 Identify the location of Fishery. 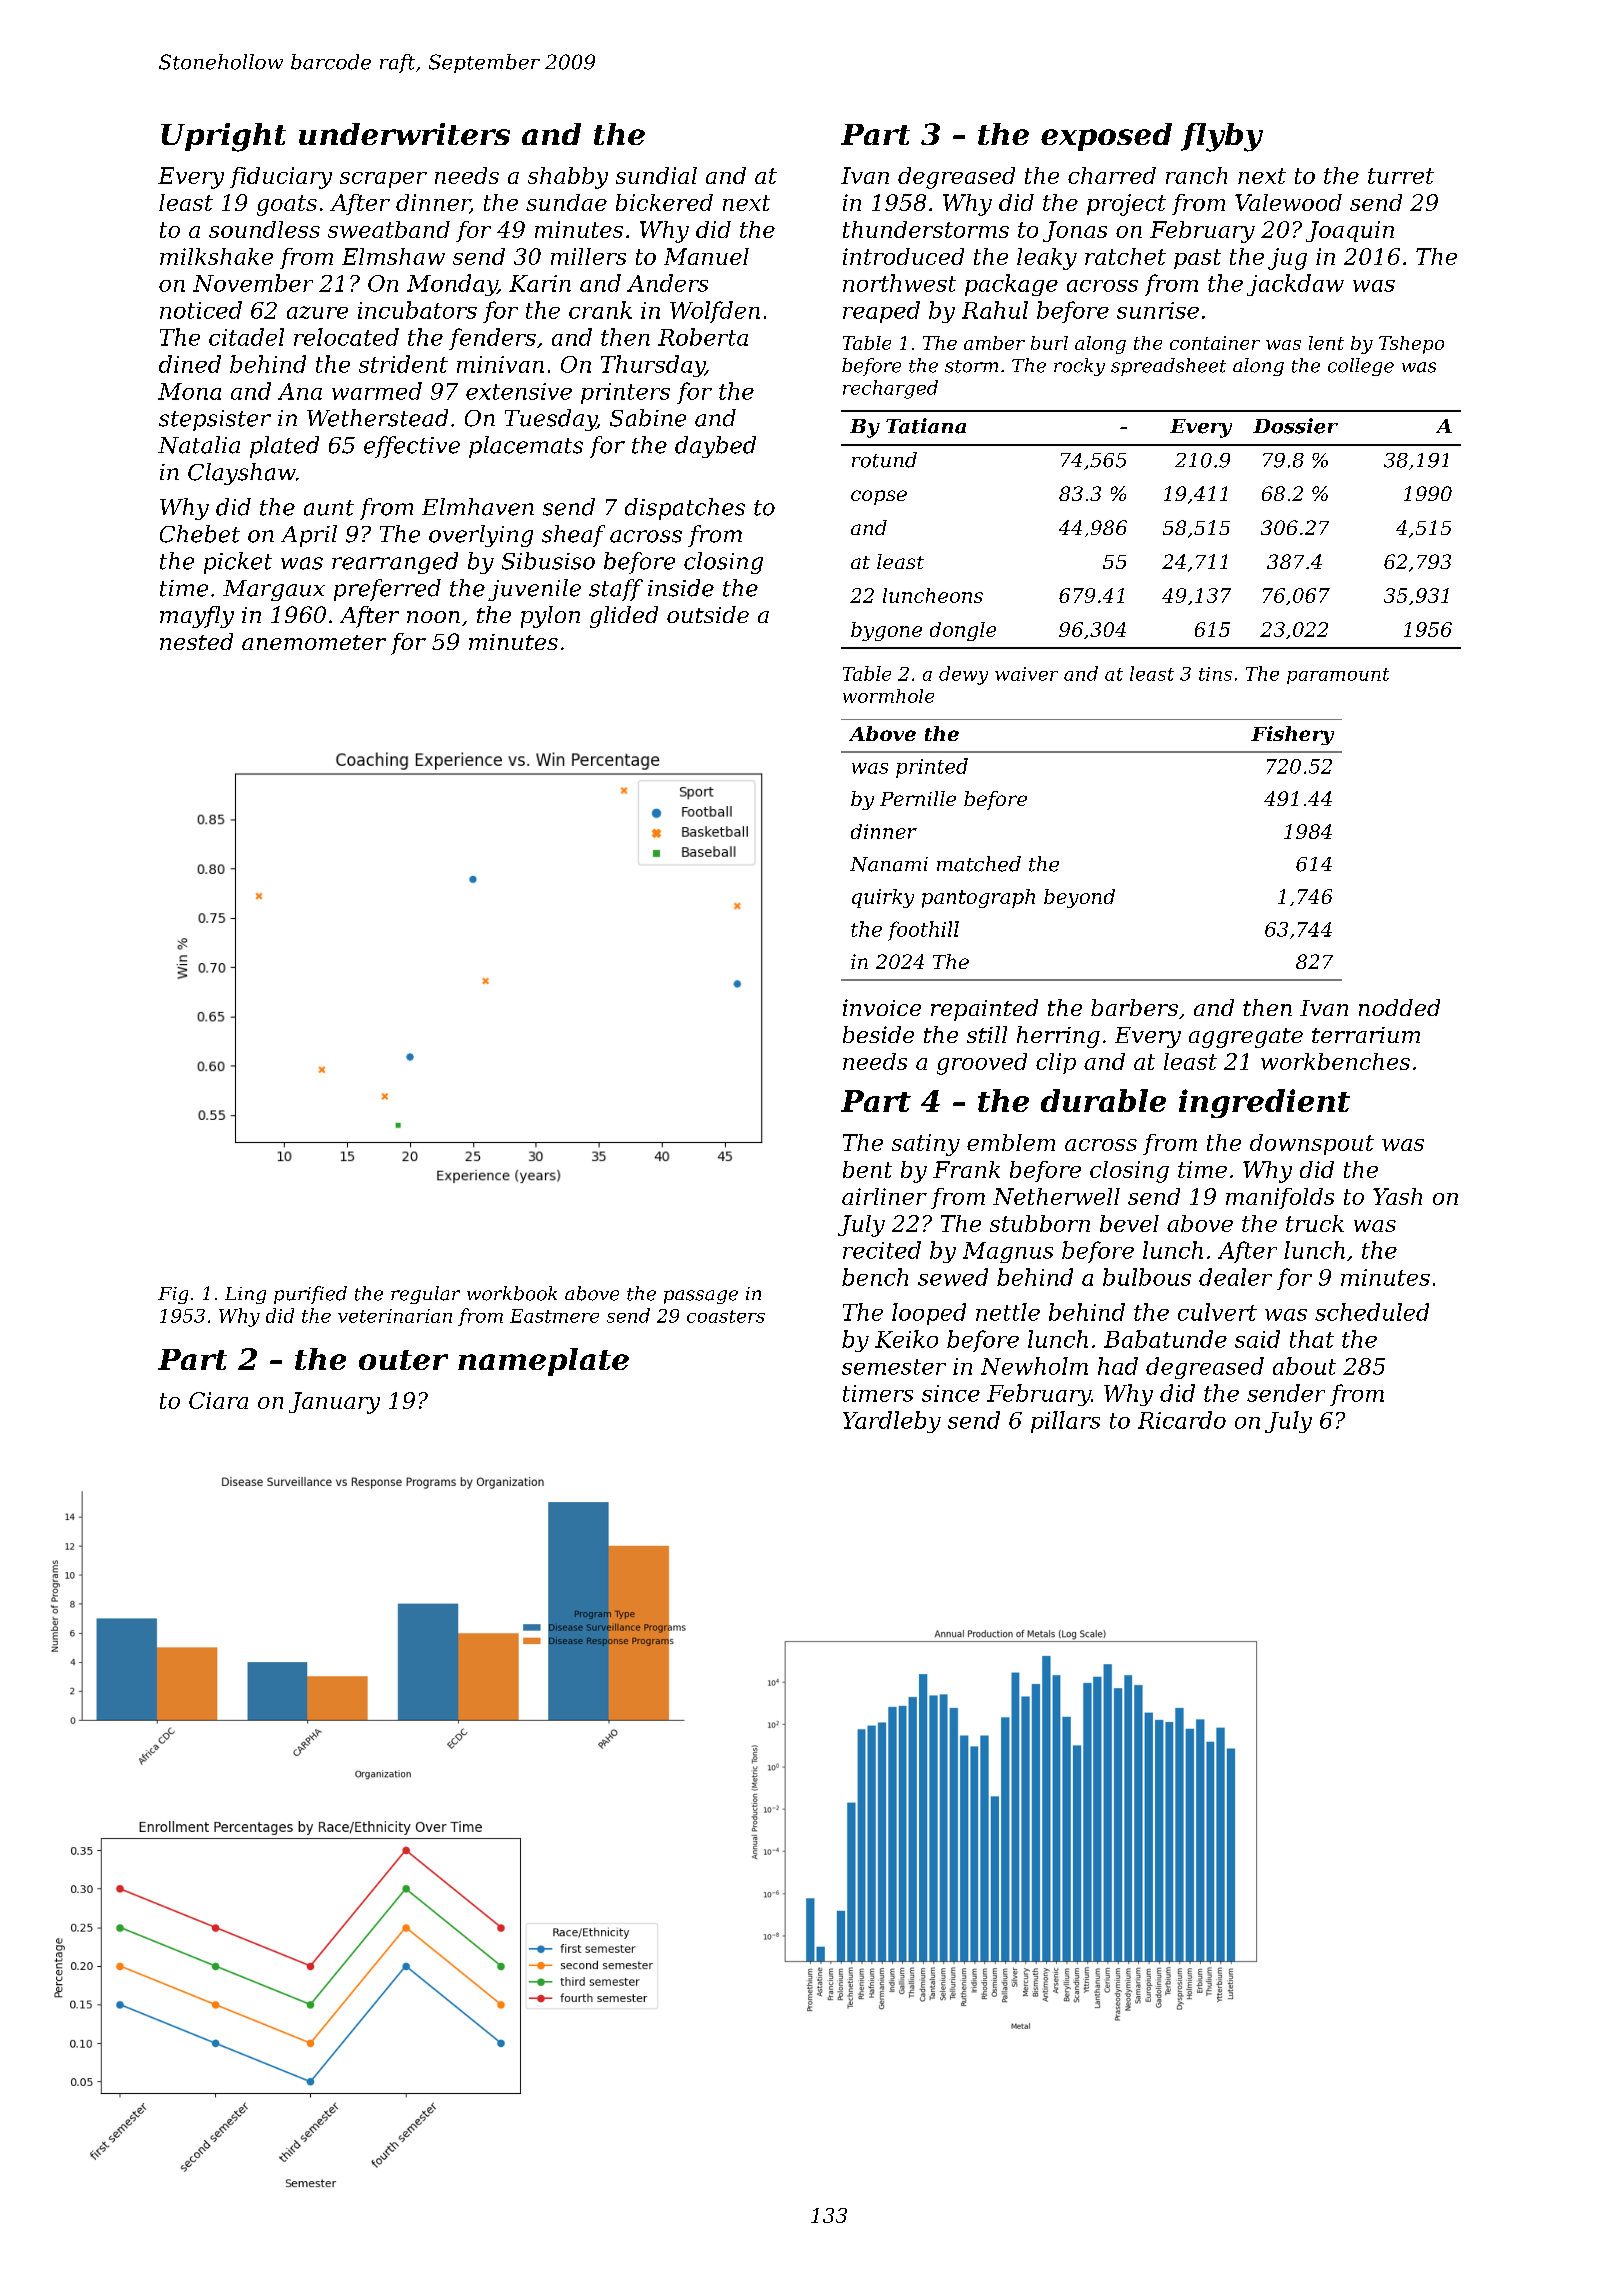
(1292, 735).
